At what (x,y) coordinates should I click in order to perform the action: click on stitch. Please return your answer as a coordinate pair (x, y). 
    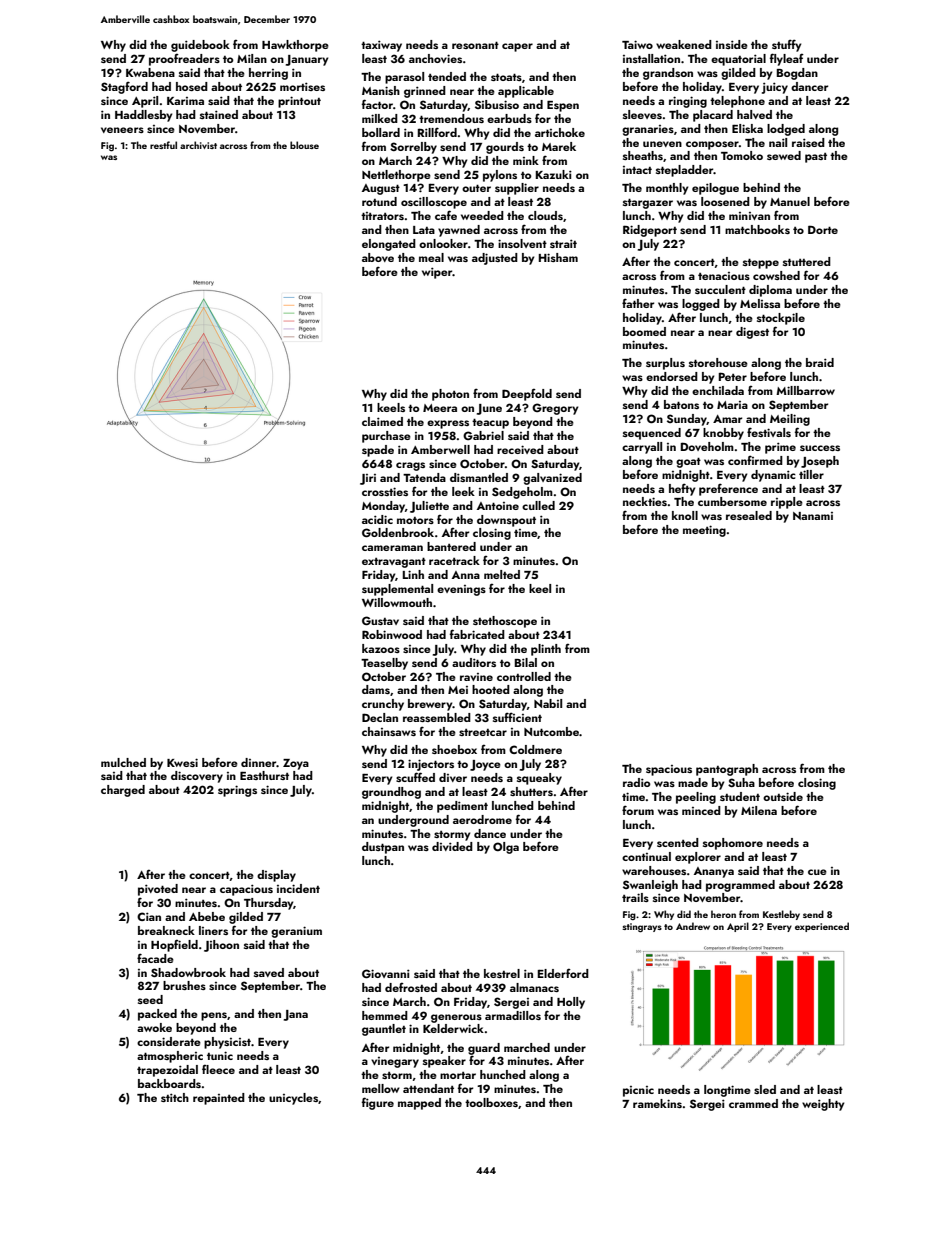
    Looking at the image, I should click on (175, 1097).
